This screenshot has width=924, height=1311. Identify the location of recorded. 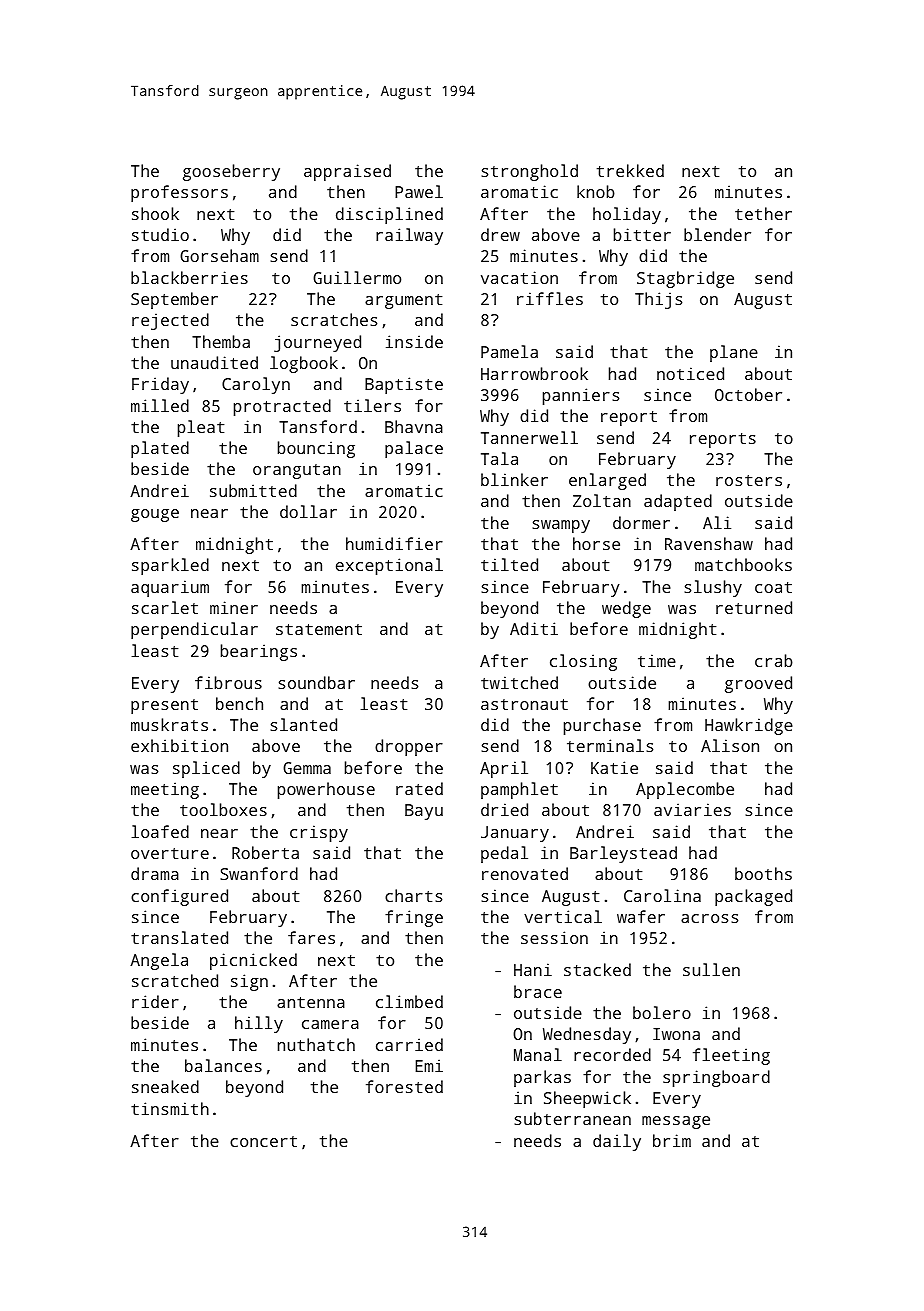
(612, 1054).
